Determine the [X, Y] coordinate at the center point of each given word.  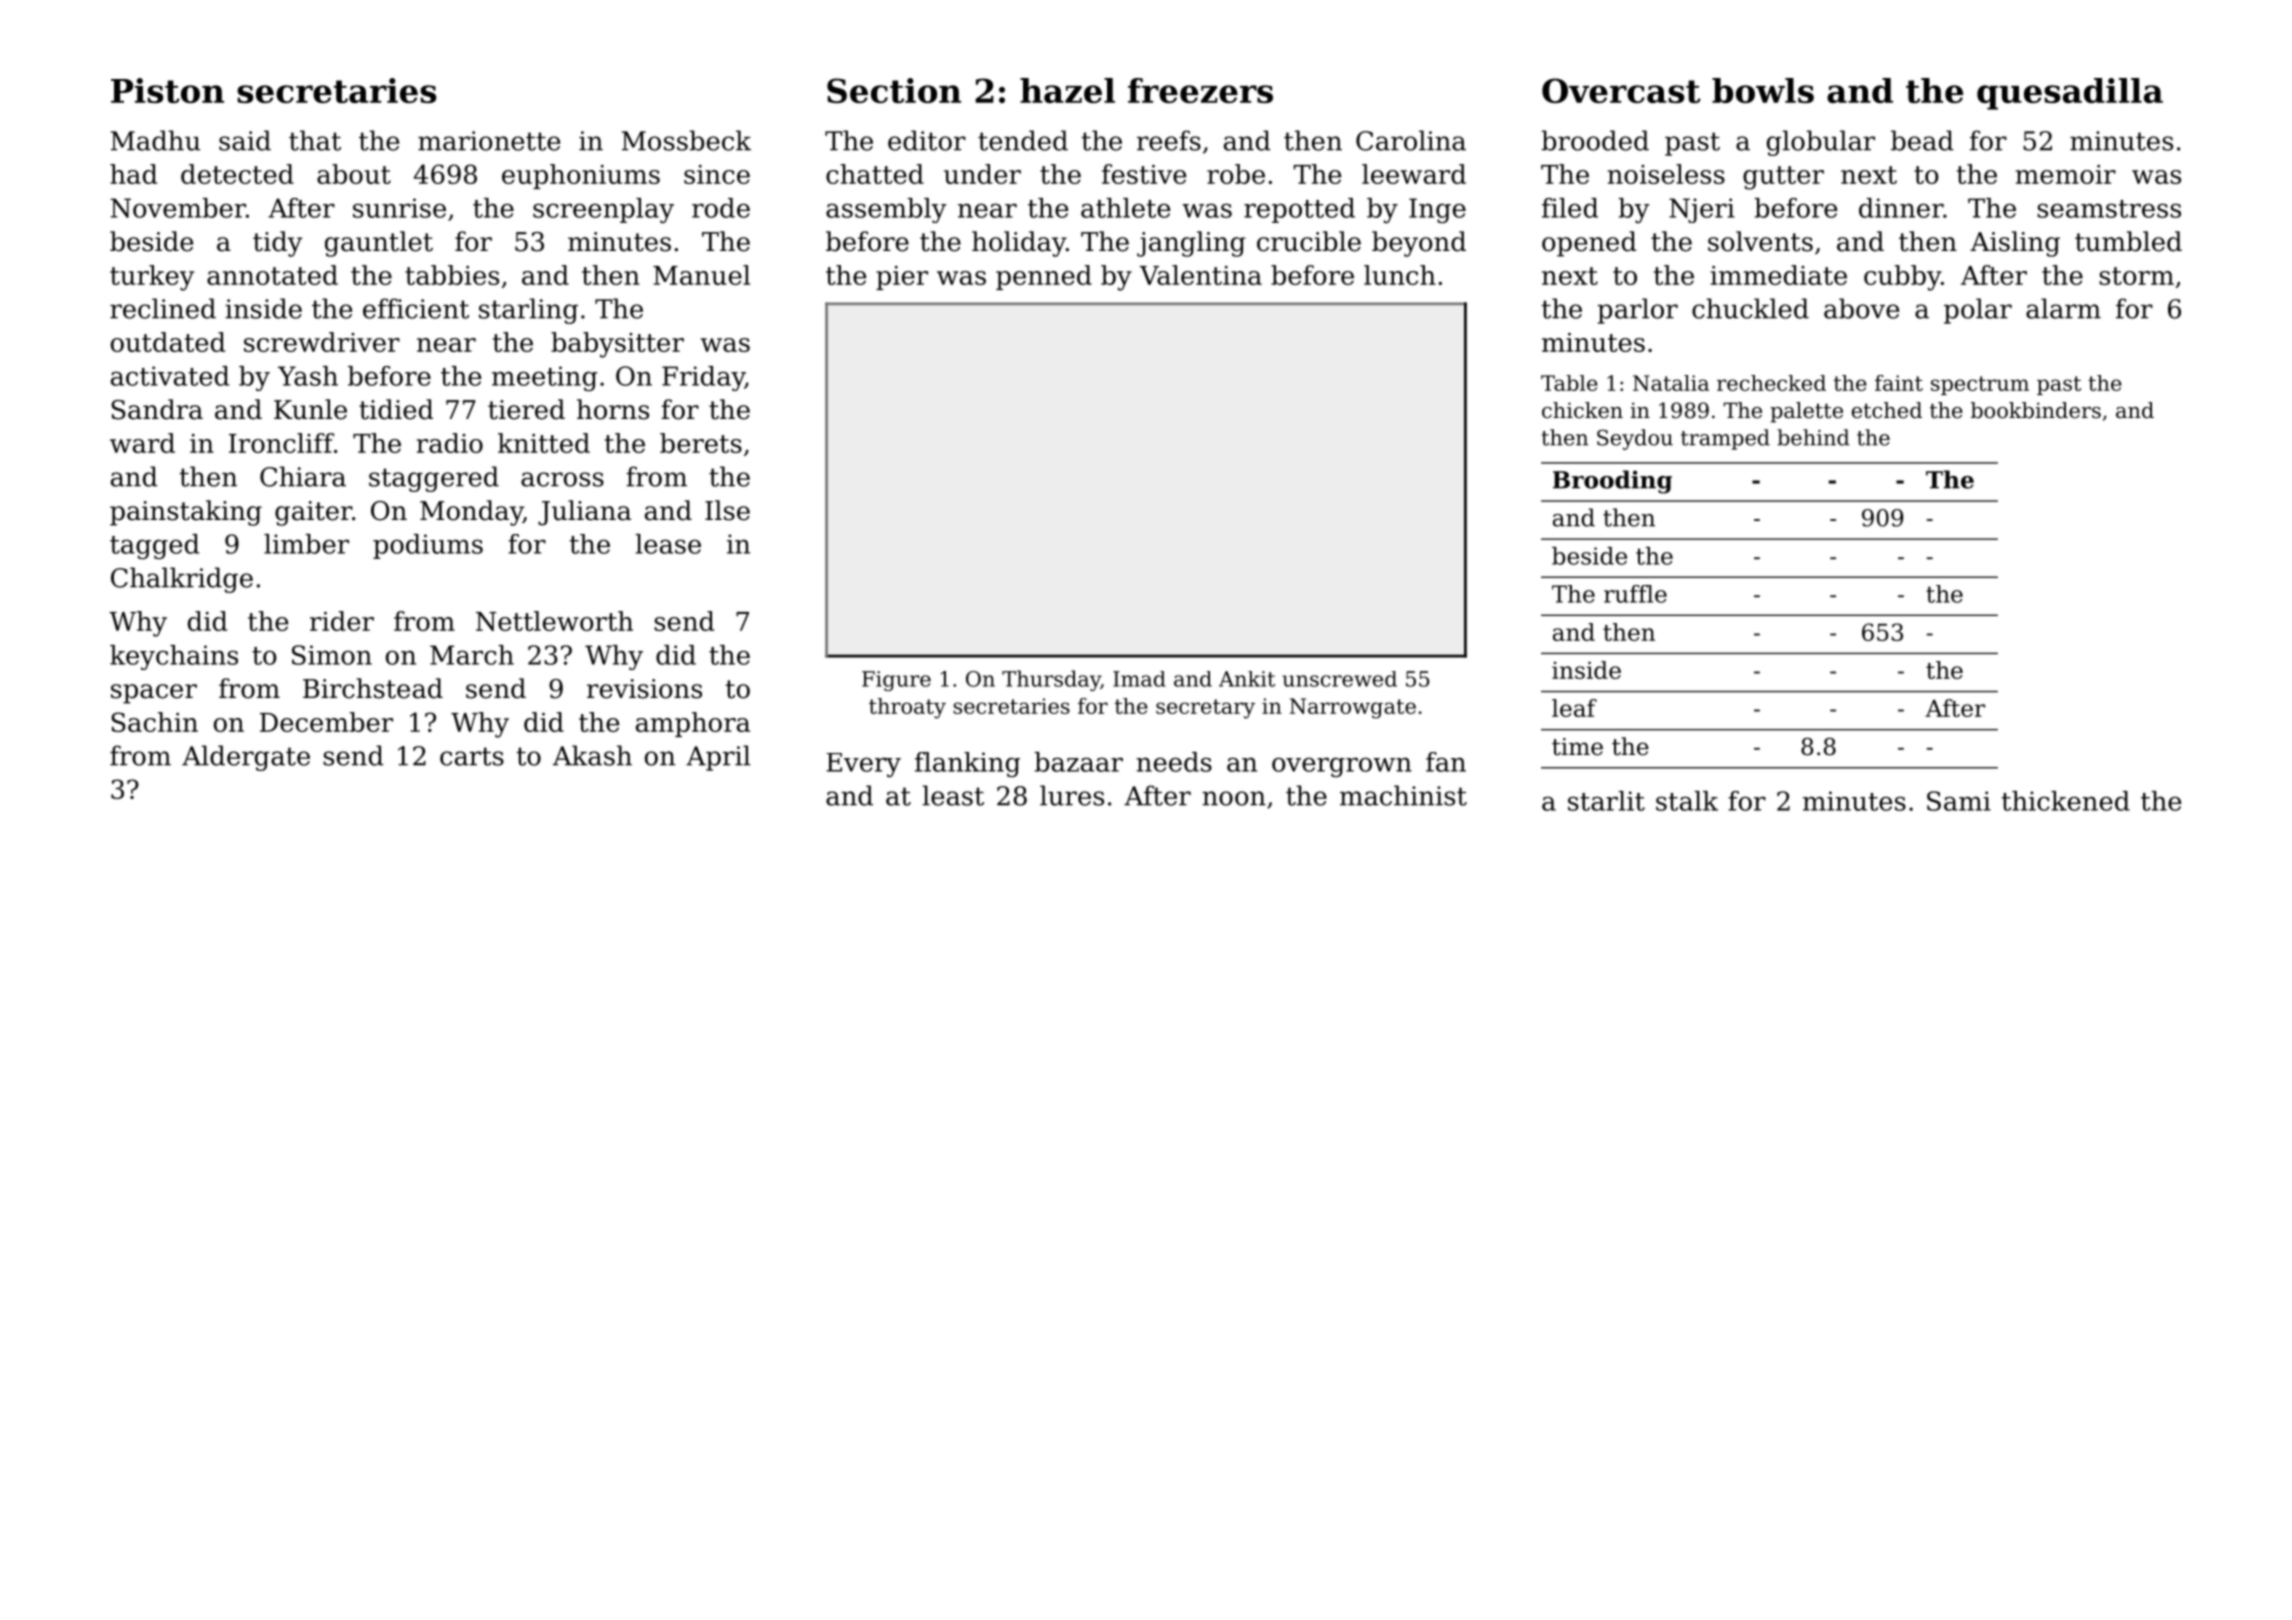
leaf [1574, 708]
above [1861, 308]
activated [170, 376]
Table [1569, 383]
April [718, 758]
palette [1806, 412]
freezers [1200, 90]
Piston [167, 90]
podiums [428, 546]
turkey [152, 278]
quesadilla [2070, 94]
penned [1044, 277]
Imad [1139, 679]
